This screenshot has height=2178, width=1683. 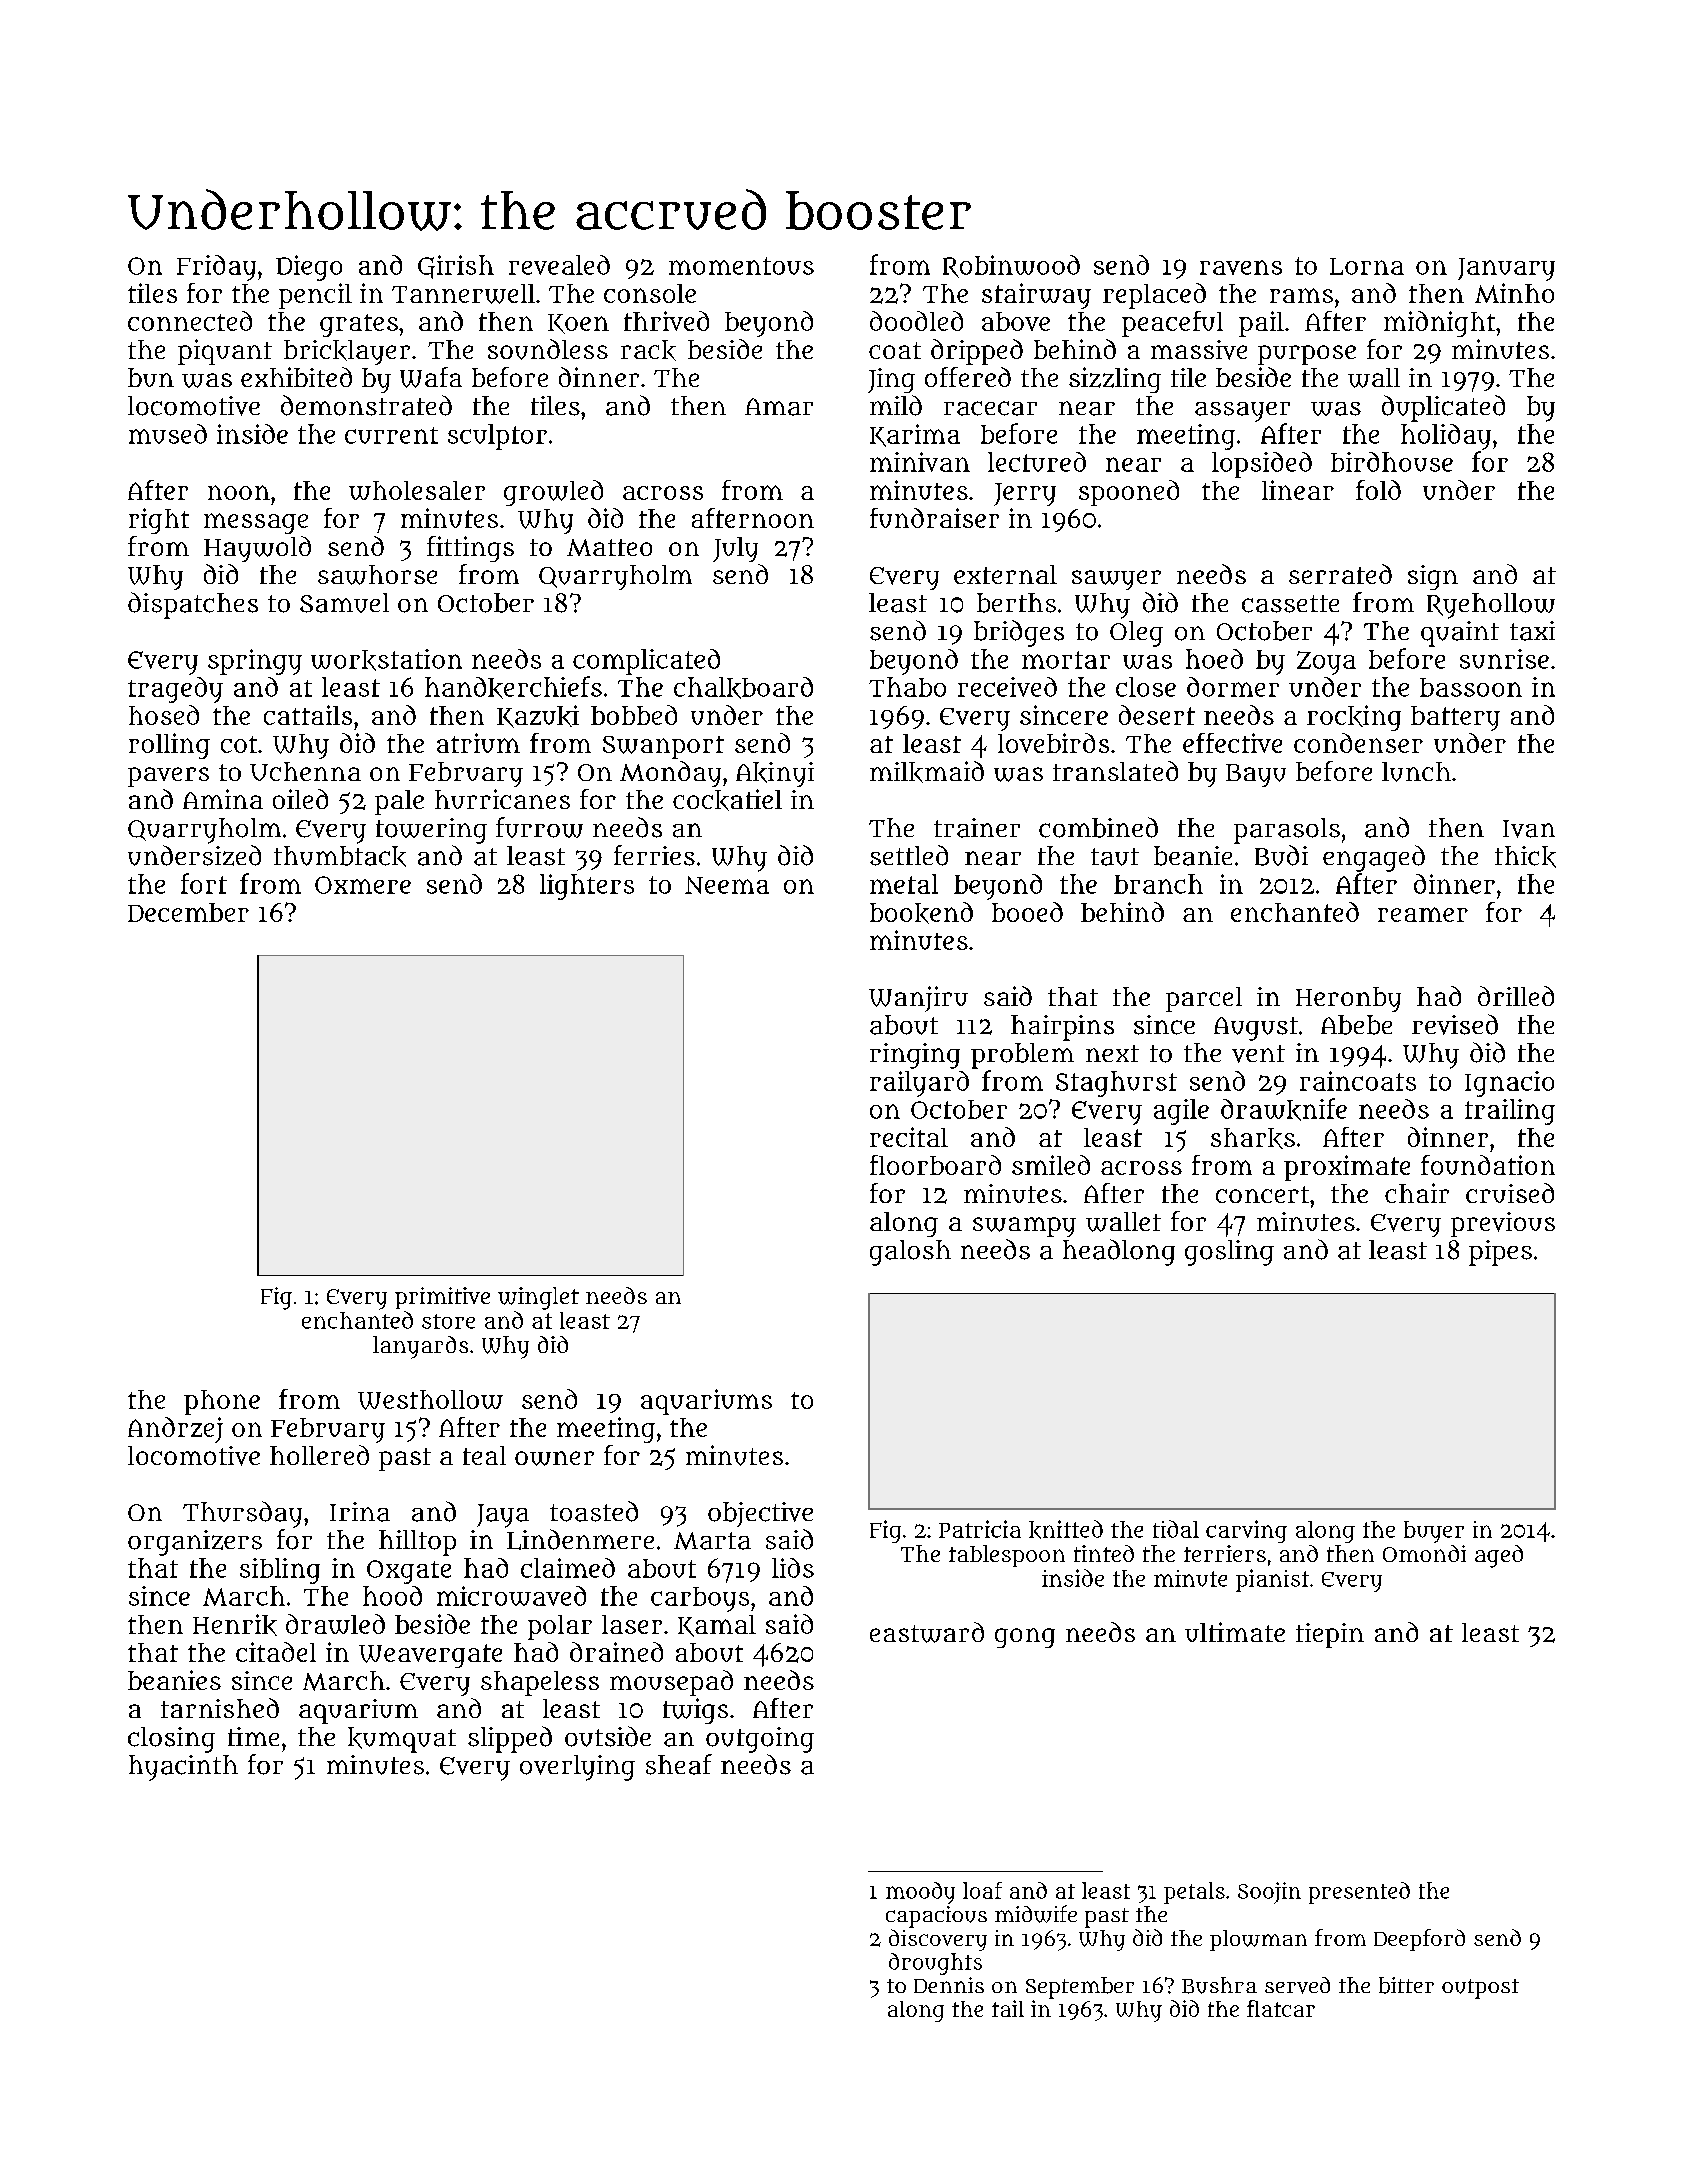 What do you see at coordinates (909, 1137) in the screenshot?
I see `recital` at bounding box center [909, 1137].
